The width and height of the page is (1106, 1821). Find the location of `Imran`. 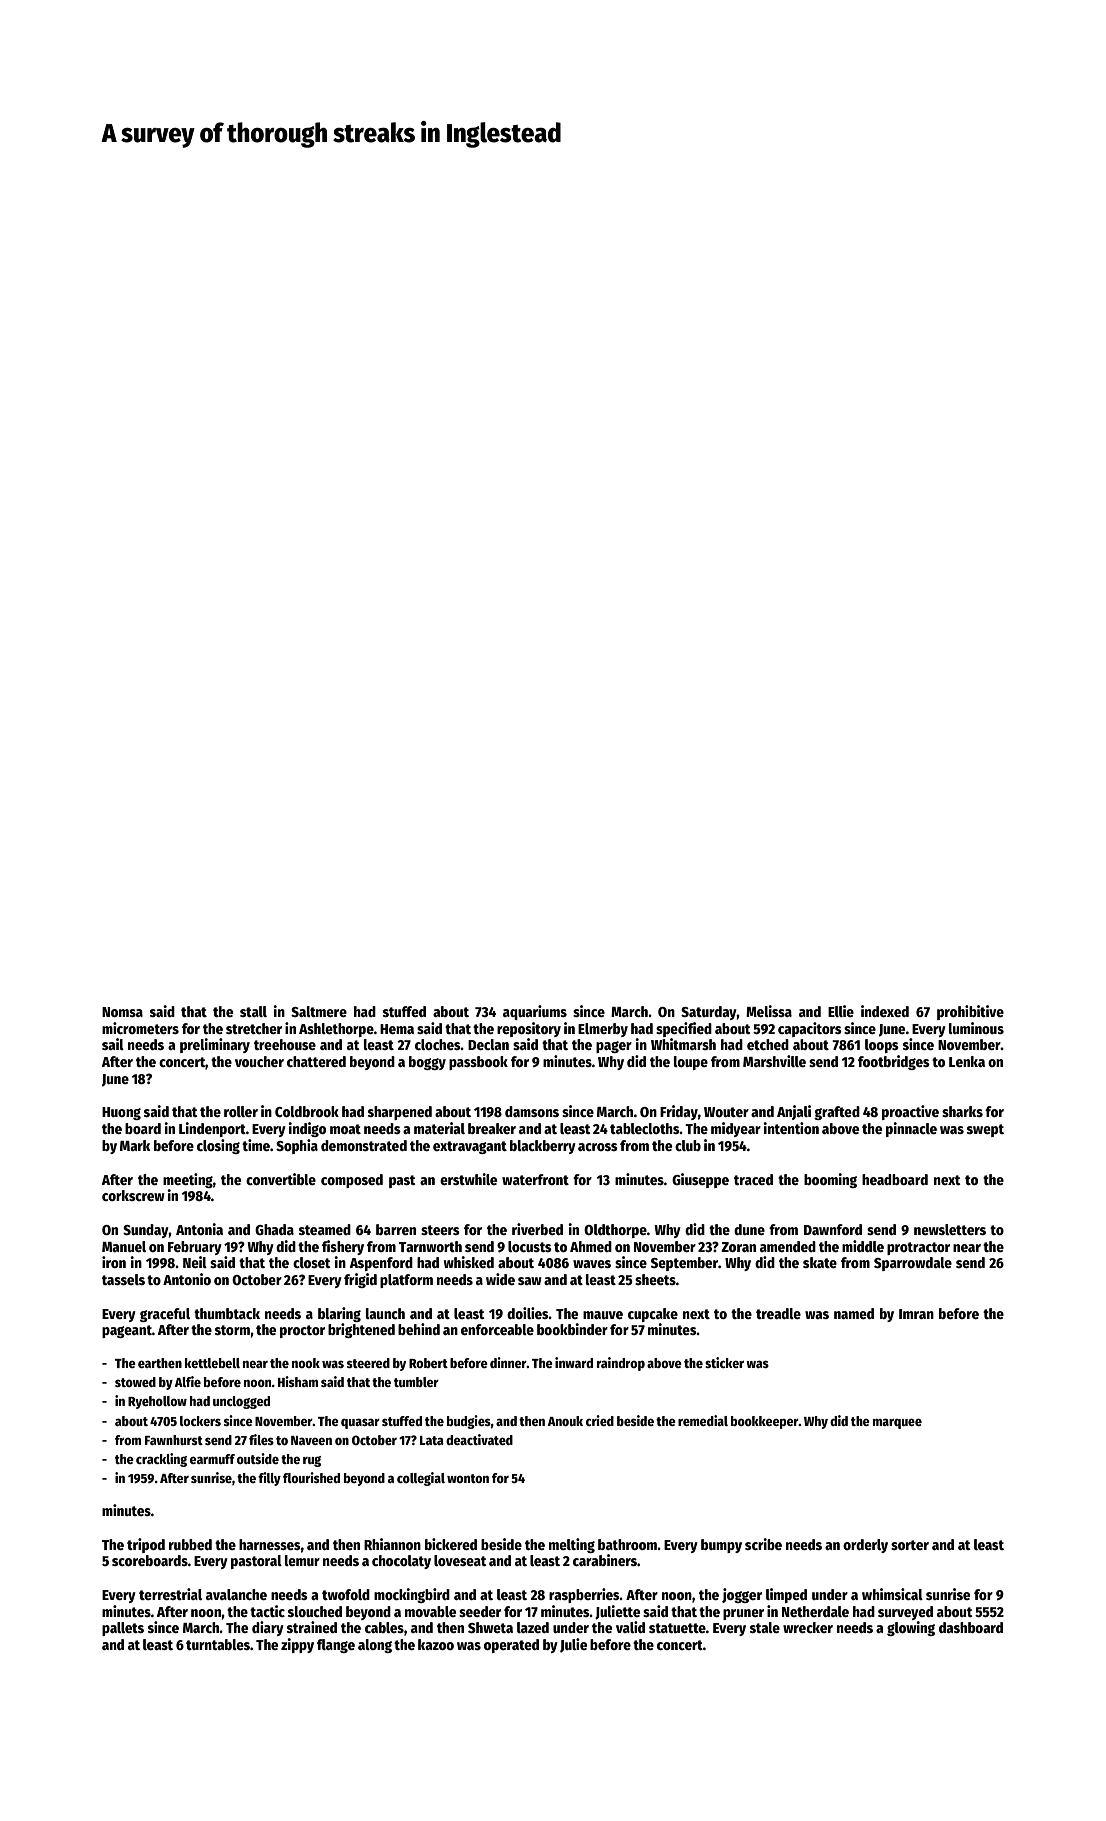

Imran is located at coordinates (916, 1314).
